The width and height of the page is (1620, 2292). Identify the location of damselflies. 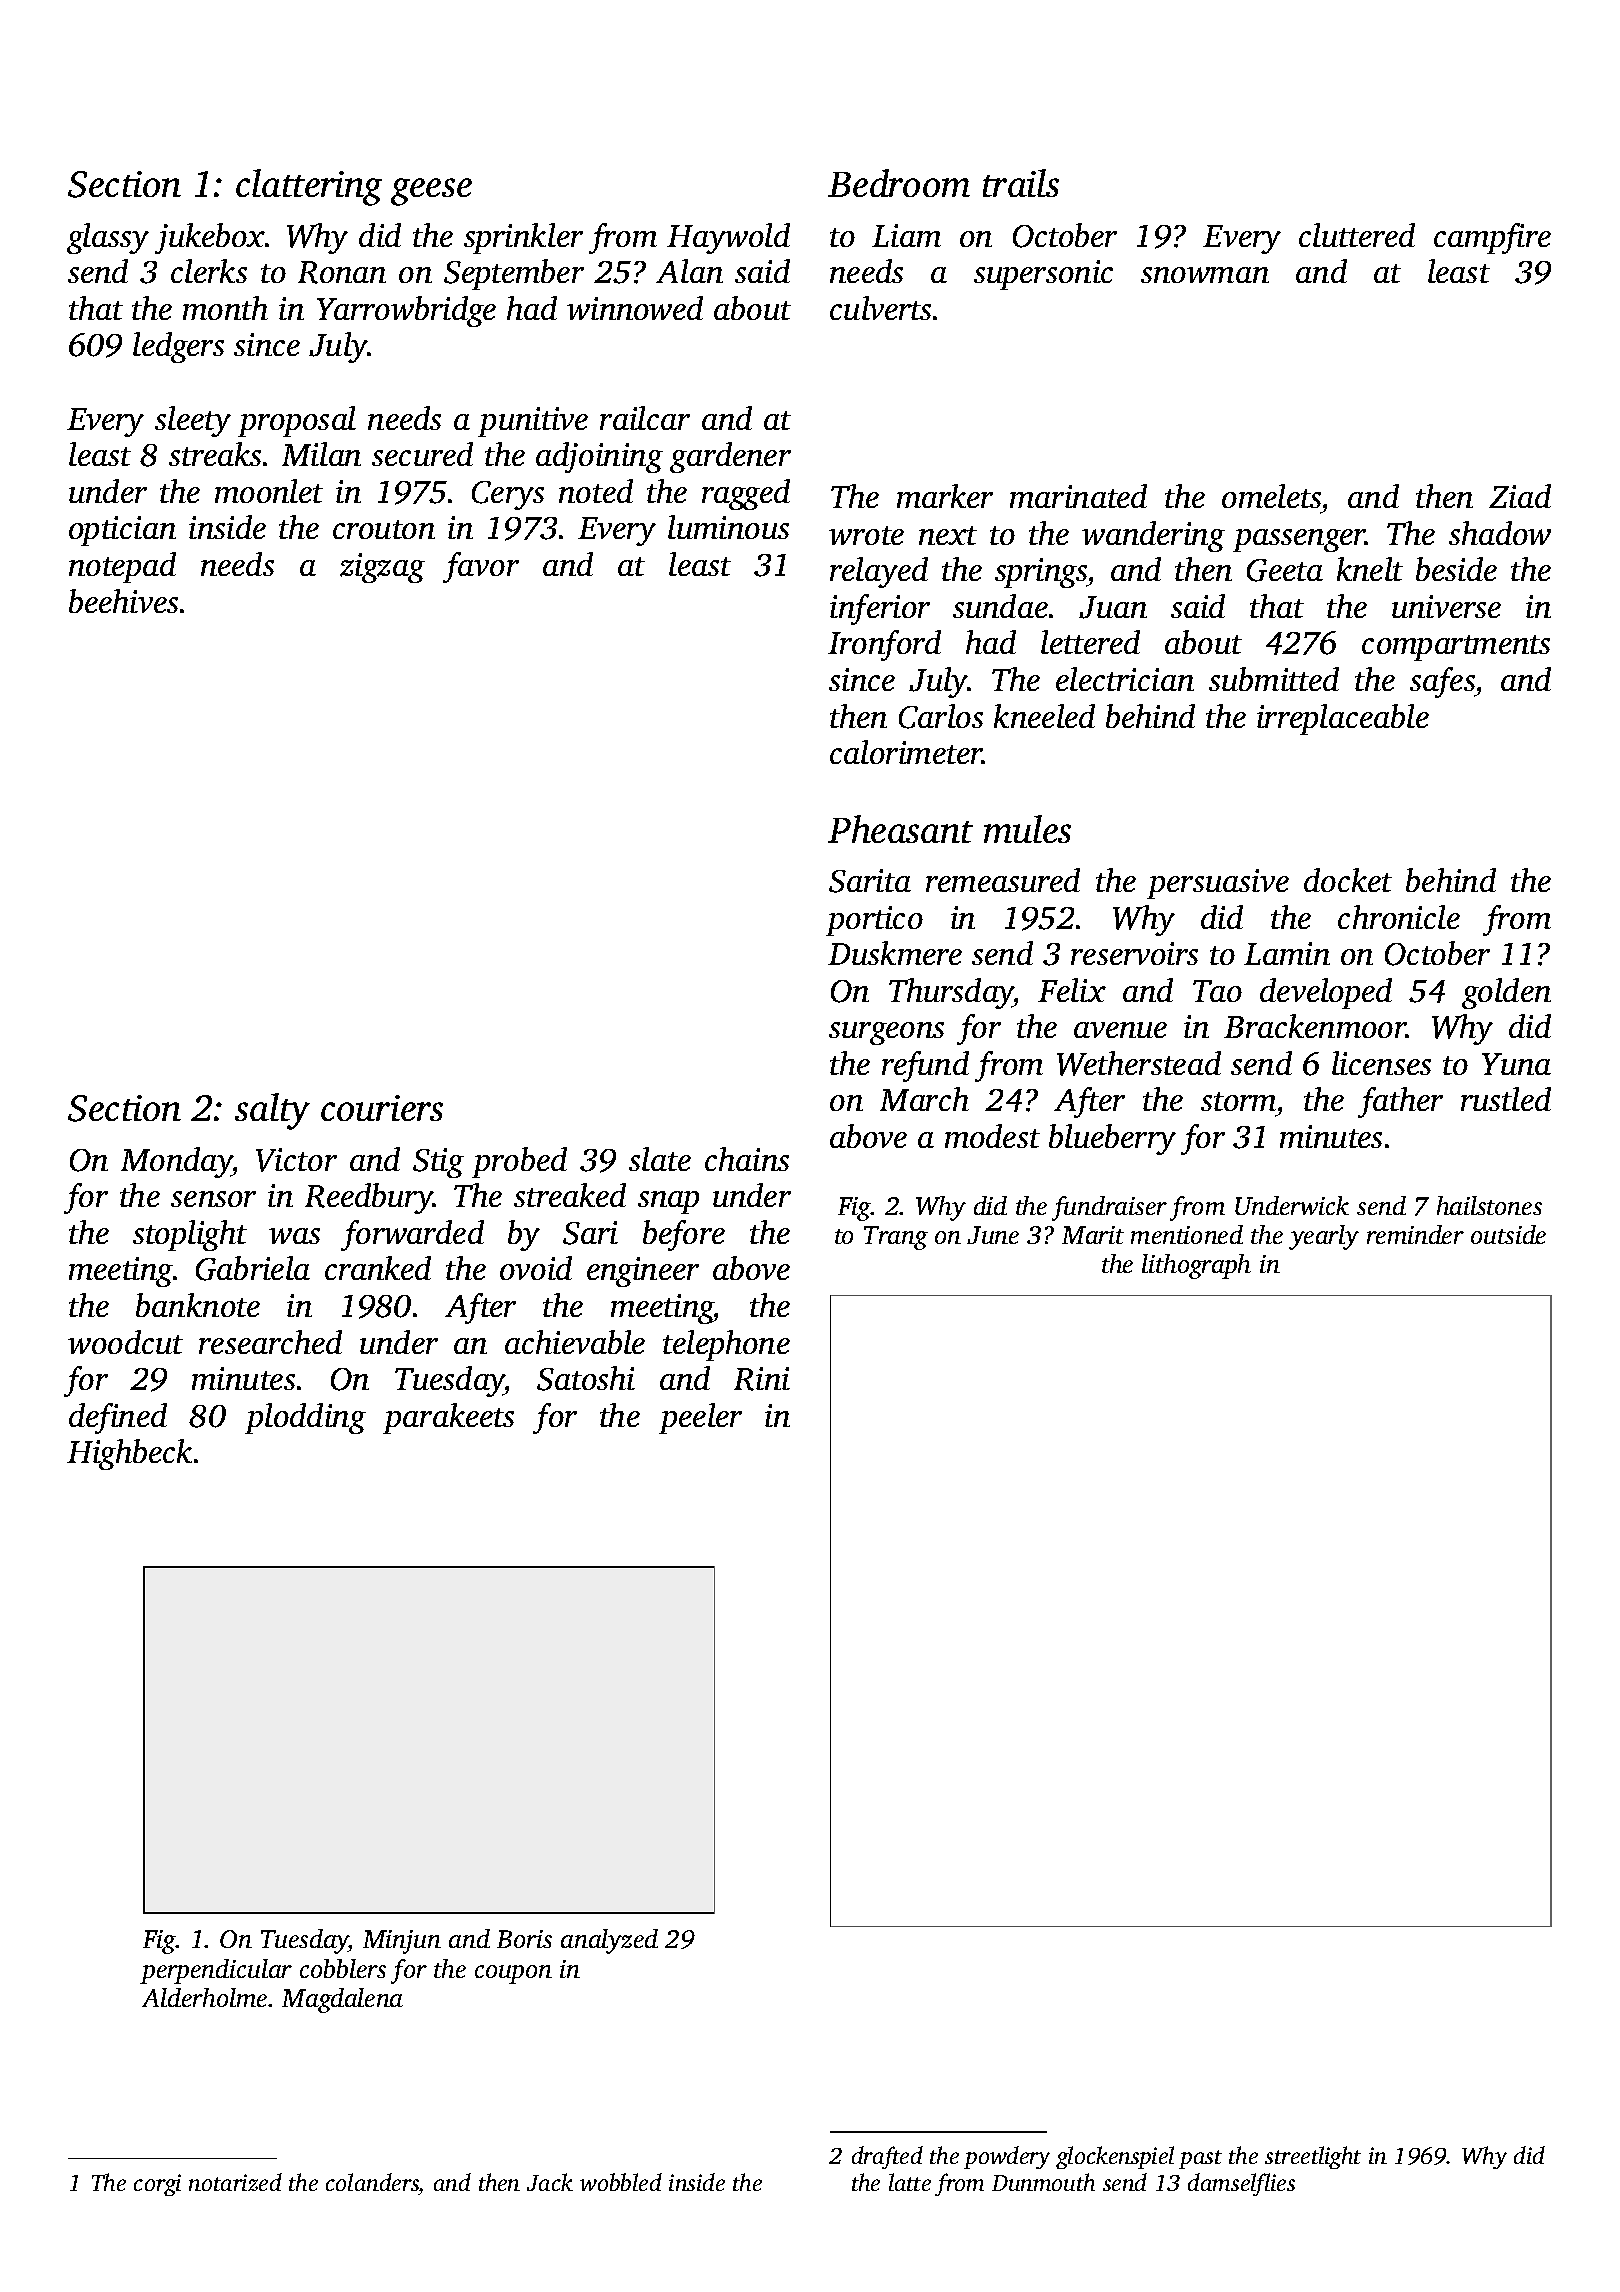
(1241, 2184).
